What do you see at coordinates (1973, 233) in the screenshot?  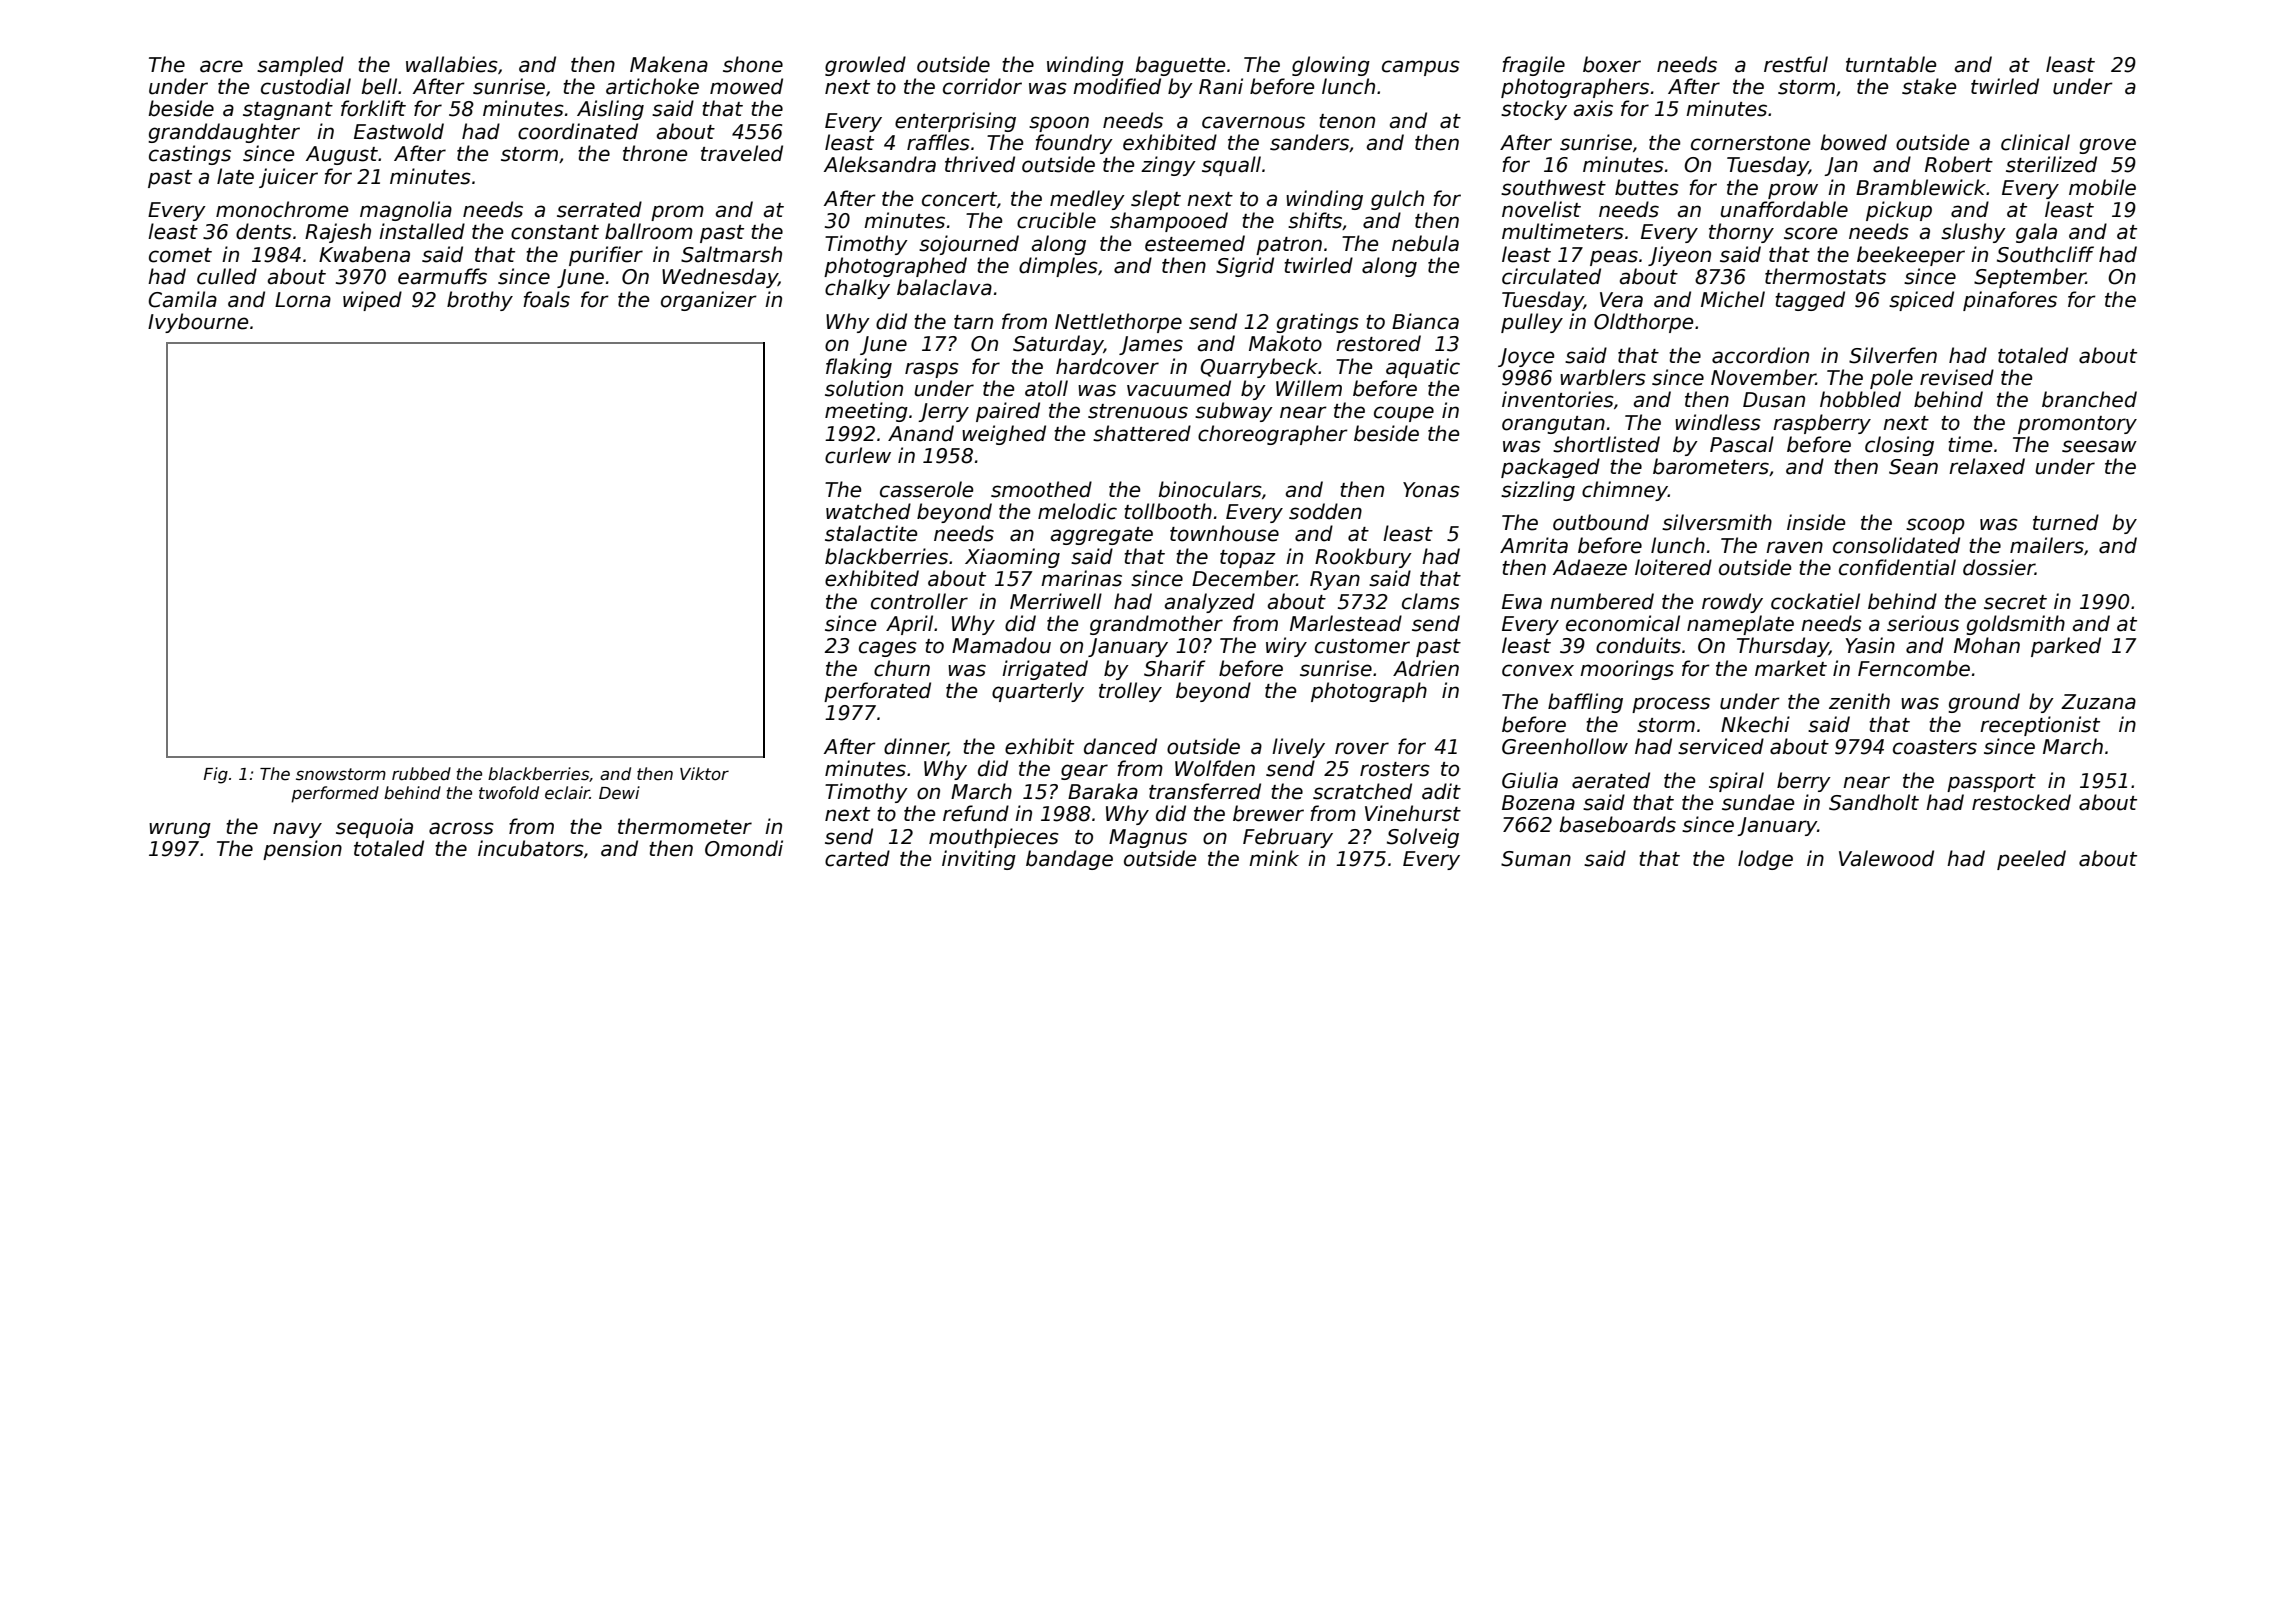 I see `slushy` at bounding box center [1973, 233].
